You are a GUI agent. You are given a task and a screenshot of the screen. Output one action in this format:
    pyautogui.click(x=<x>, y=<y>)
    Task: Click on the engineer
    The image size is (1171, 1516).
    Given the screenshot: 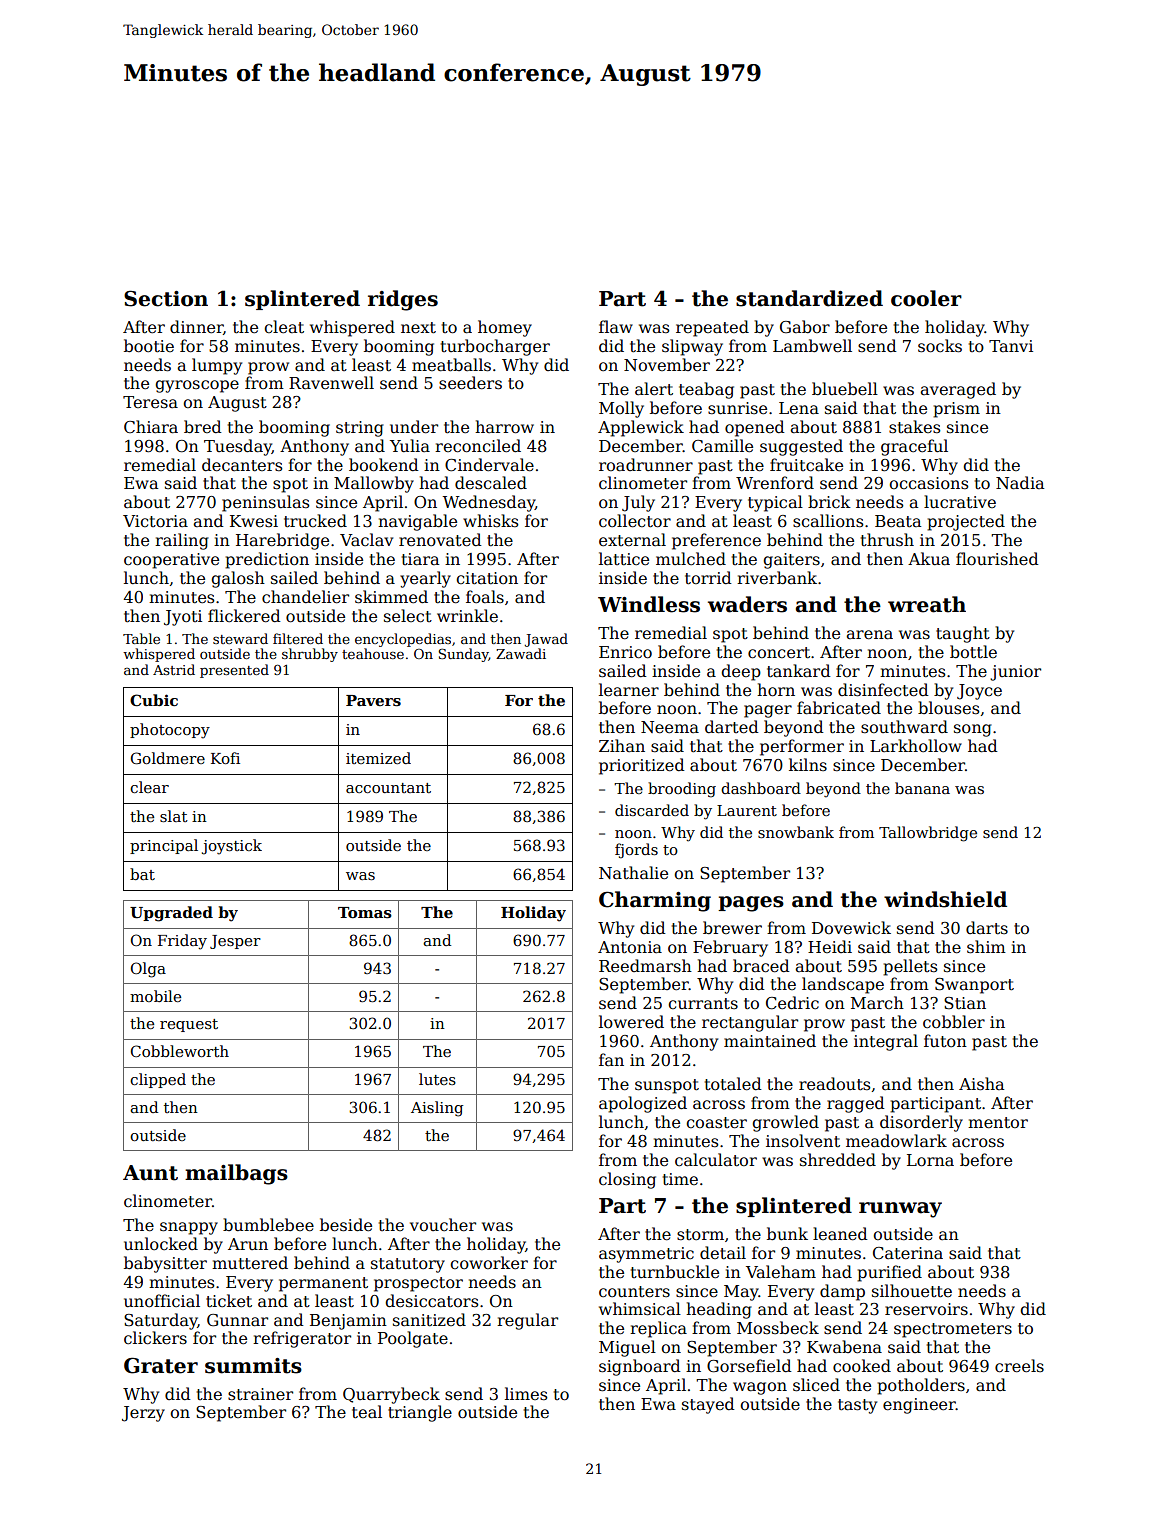 What is the action you would take?
    pyautogui.click(x=919, y=1406)
